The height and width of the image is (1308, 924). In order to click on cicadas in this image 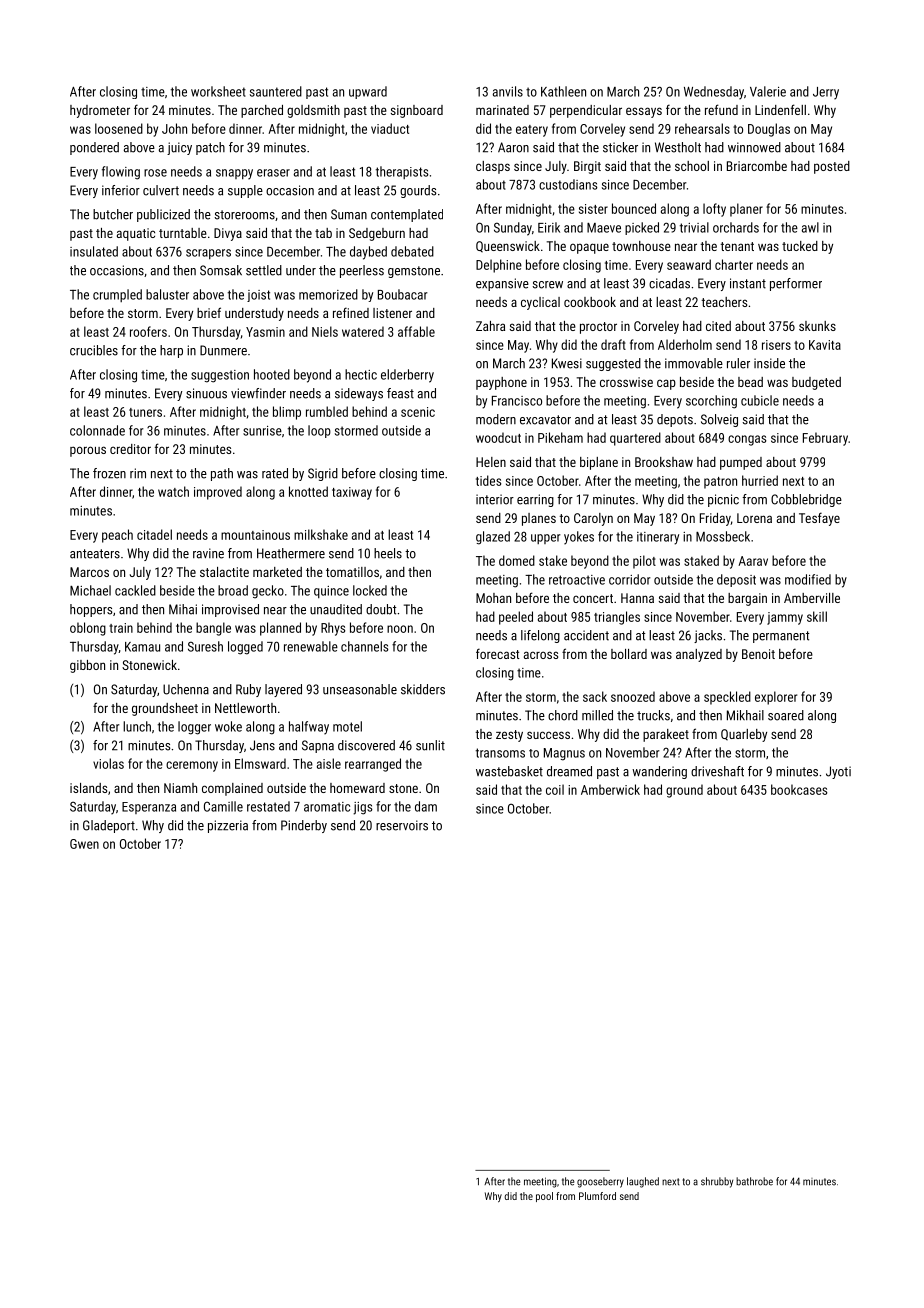, I will do `click(669, 283)`.
